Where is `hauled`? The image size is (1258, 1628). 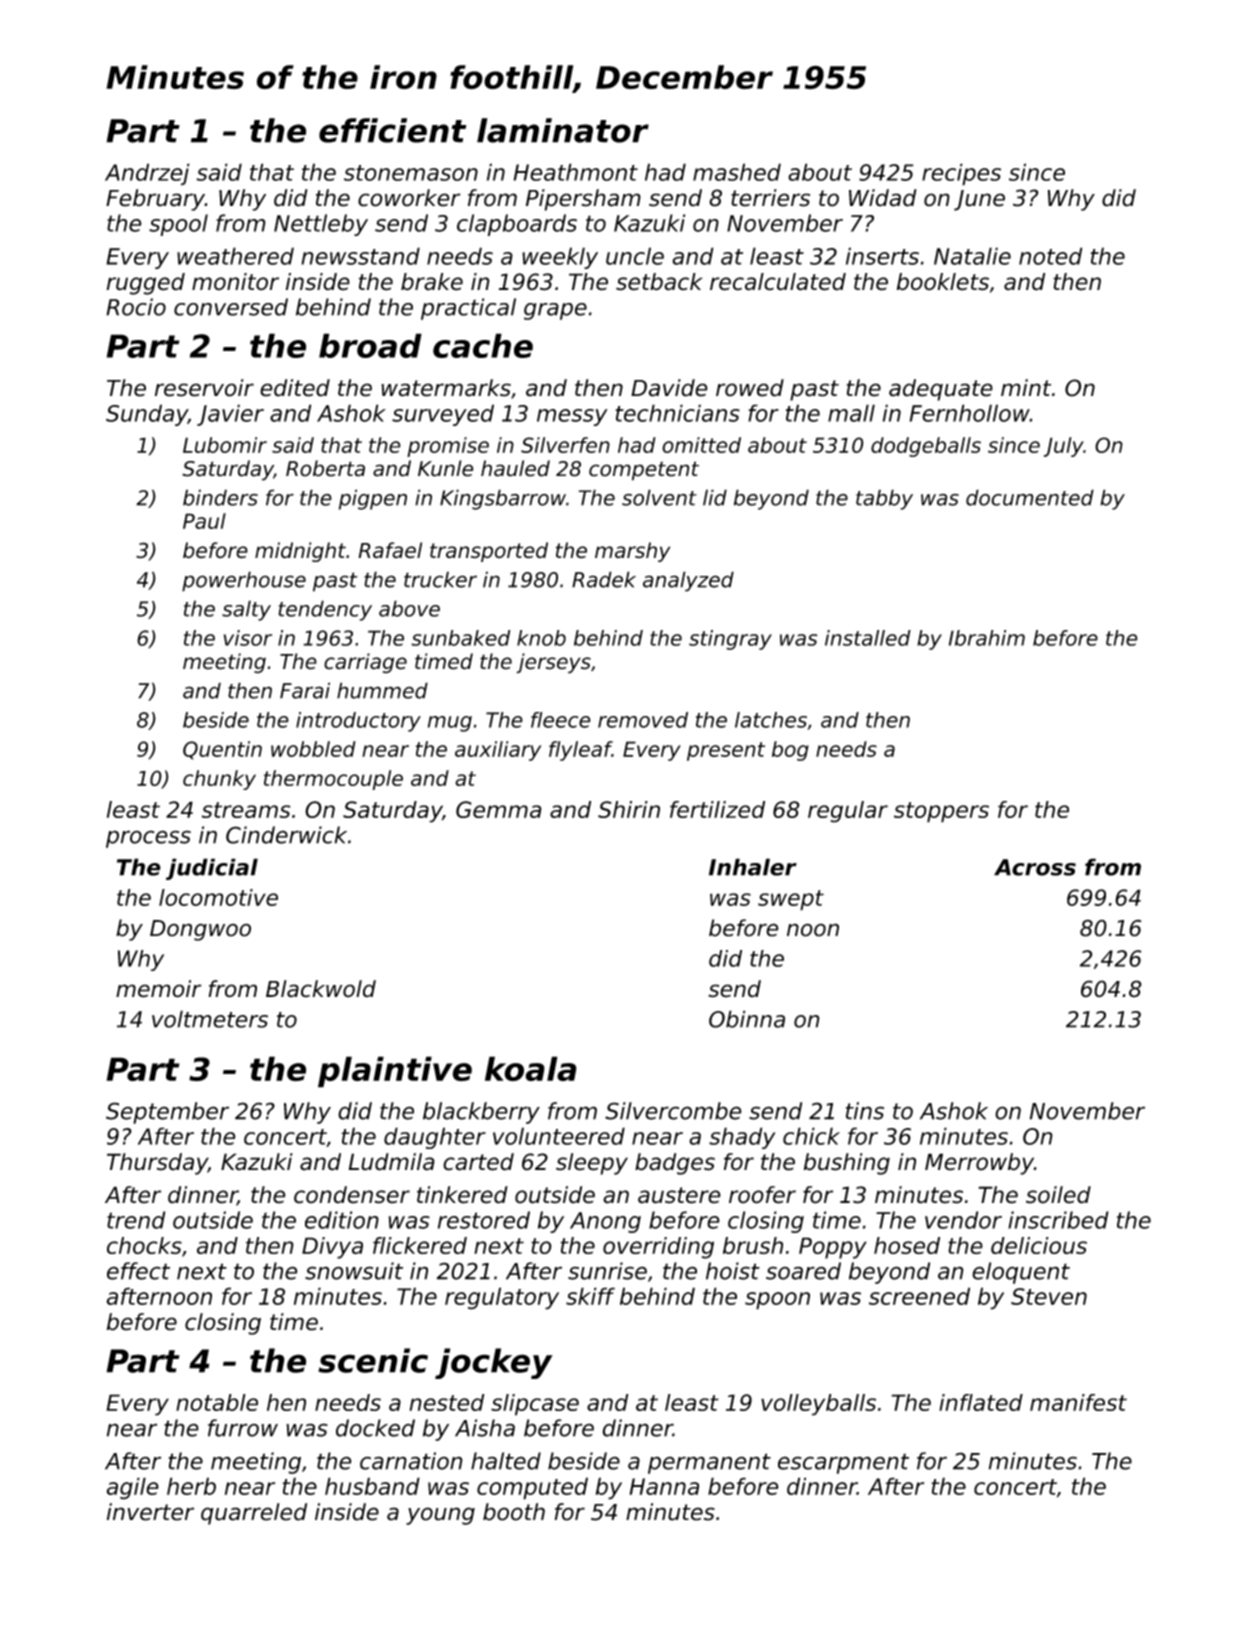
hauled is located at coordinates (515, 468).
